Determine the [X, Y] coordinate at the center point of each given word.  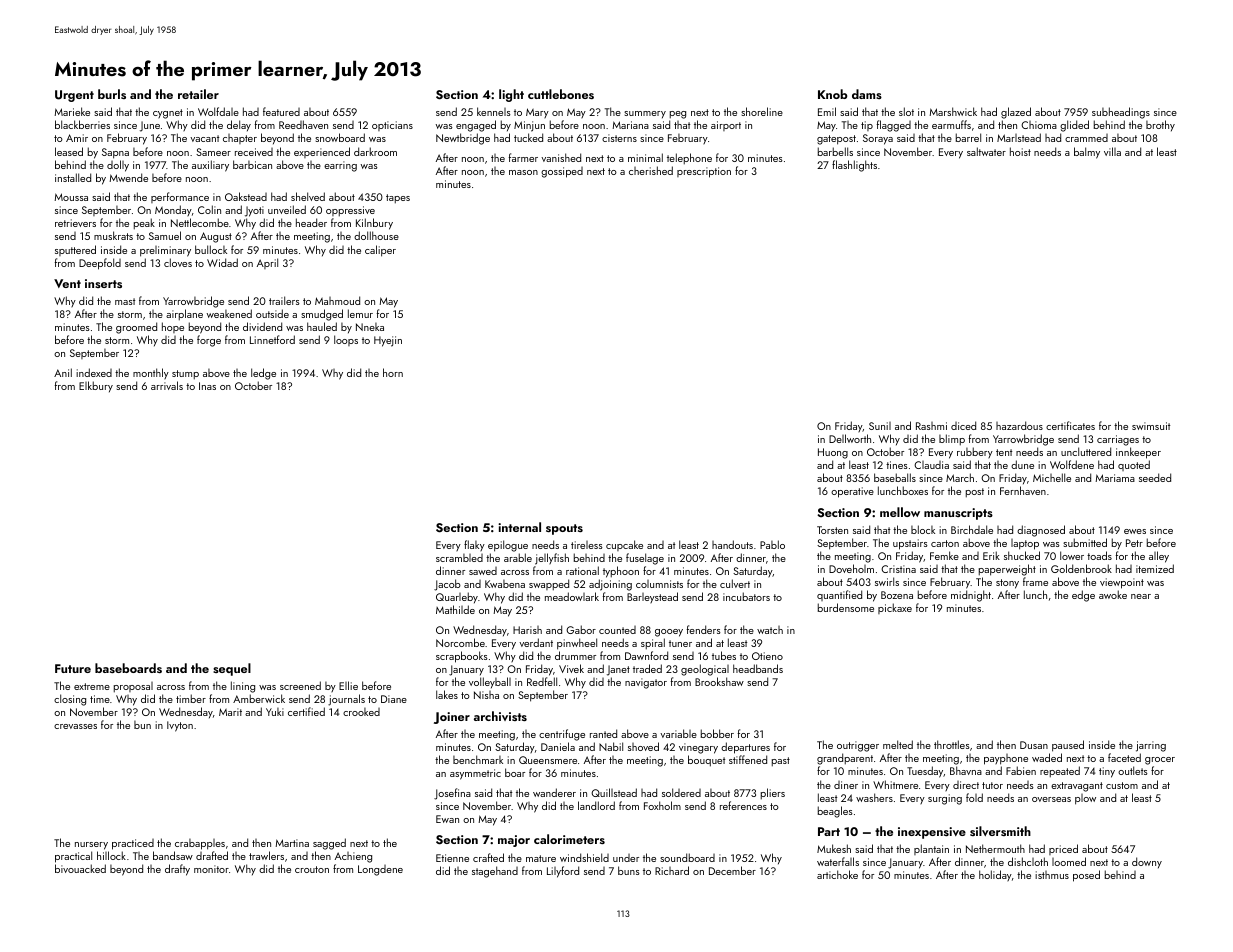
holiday [995, 875]
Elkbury [96, 386]
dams [867, 94]
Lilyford [563, 872]
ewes [1135, 531]
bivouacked [80, 868]
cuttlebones [561, 94]
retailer [198, 94]
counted [617, 630]
